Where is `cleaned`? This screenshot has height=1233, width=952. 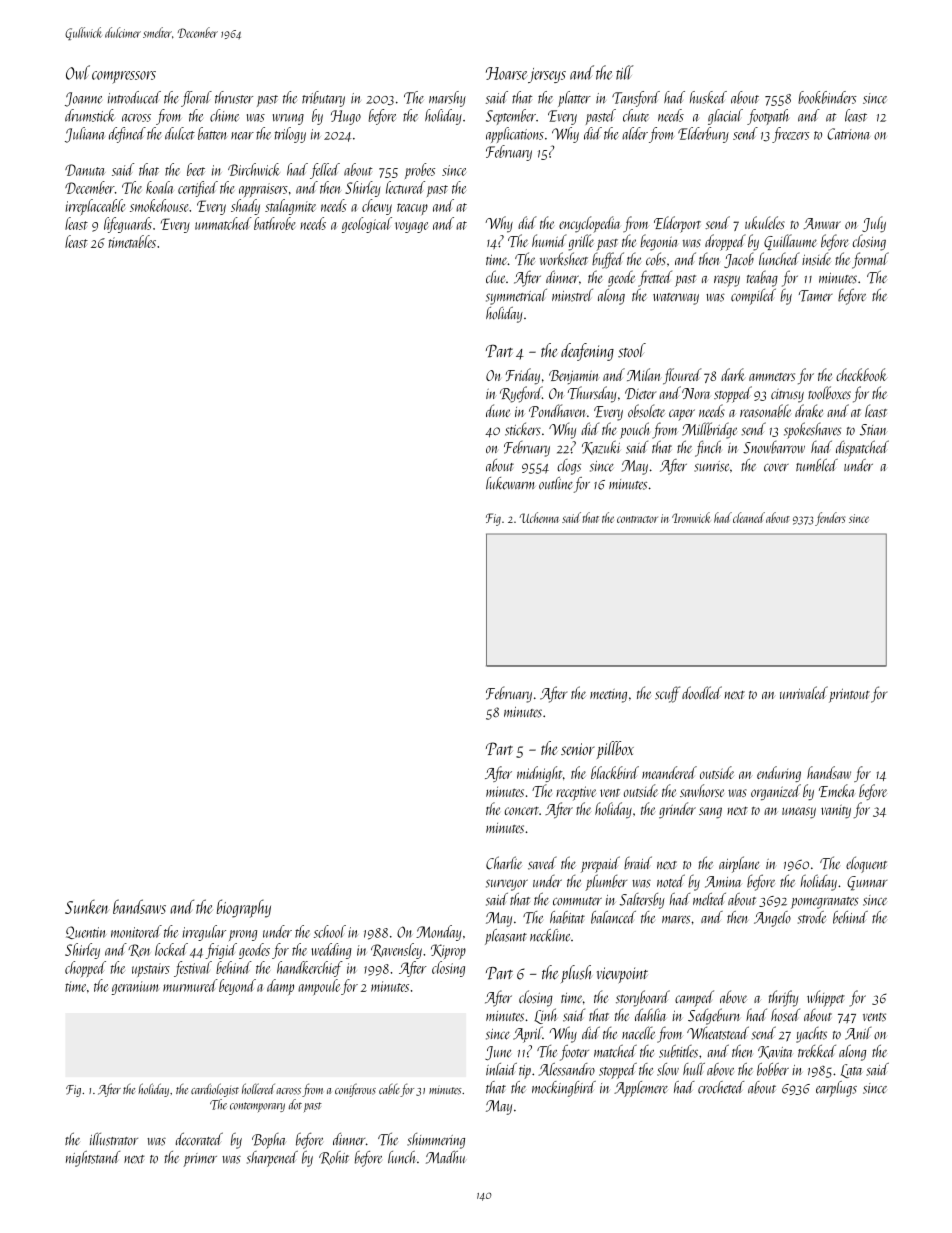 cleaned is located at coordinates (749, 517).
